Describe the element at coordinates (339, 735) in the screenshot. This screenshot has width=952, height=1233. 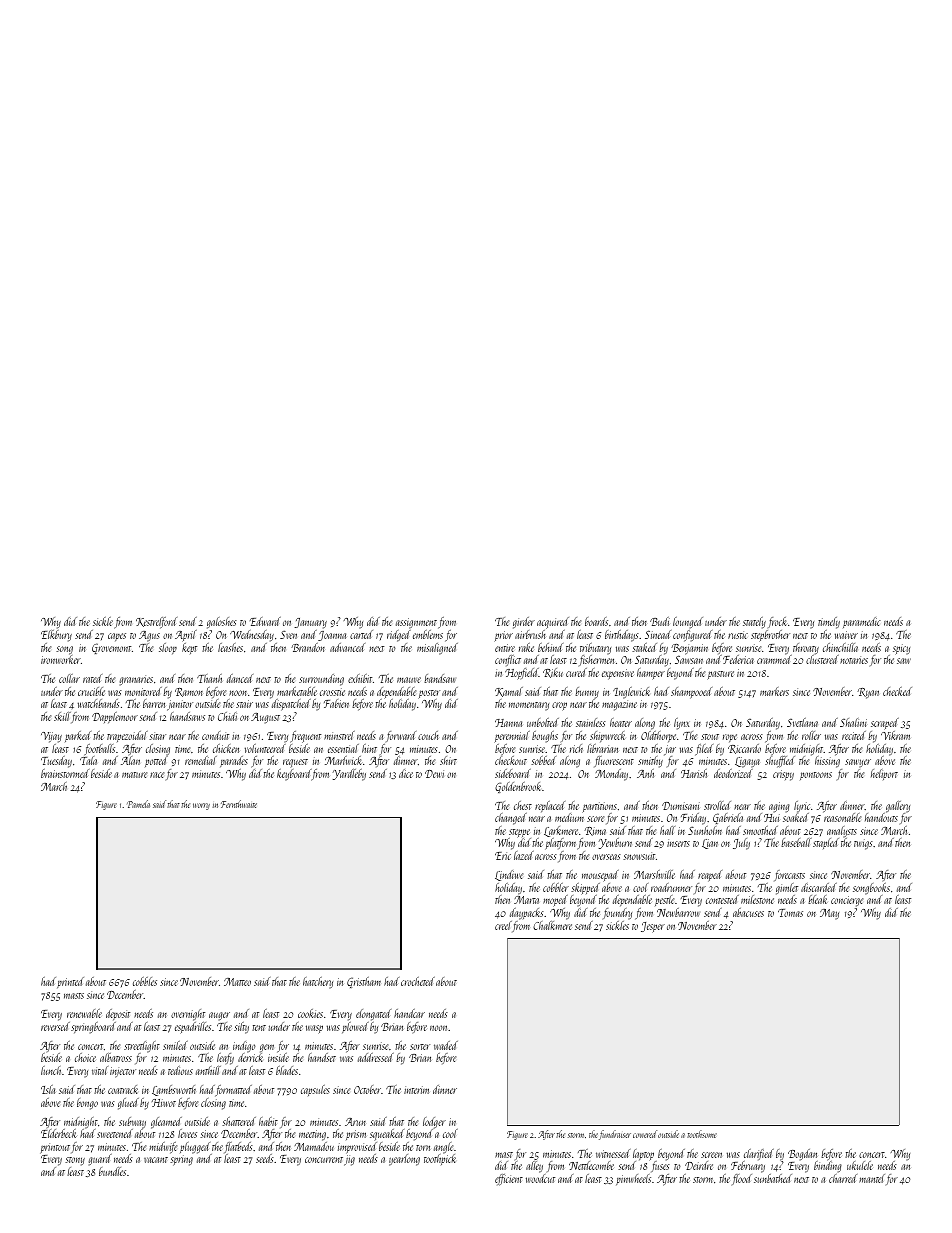
I see `minstrel` at that location.
